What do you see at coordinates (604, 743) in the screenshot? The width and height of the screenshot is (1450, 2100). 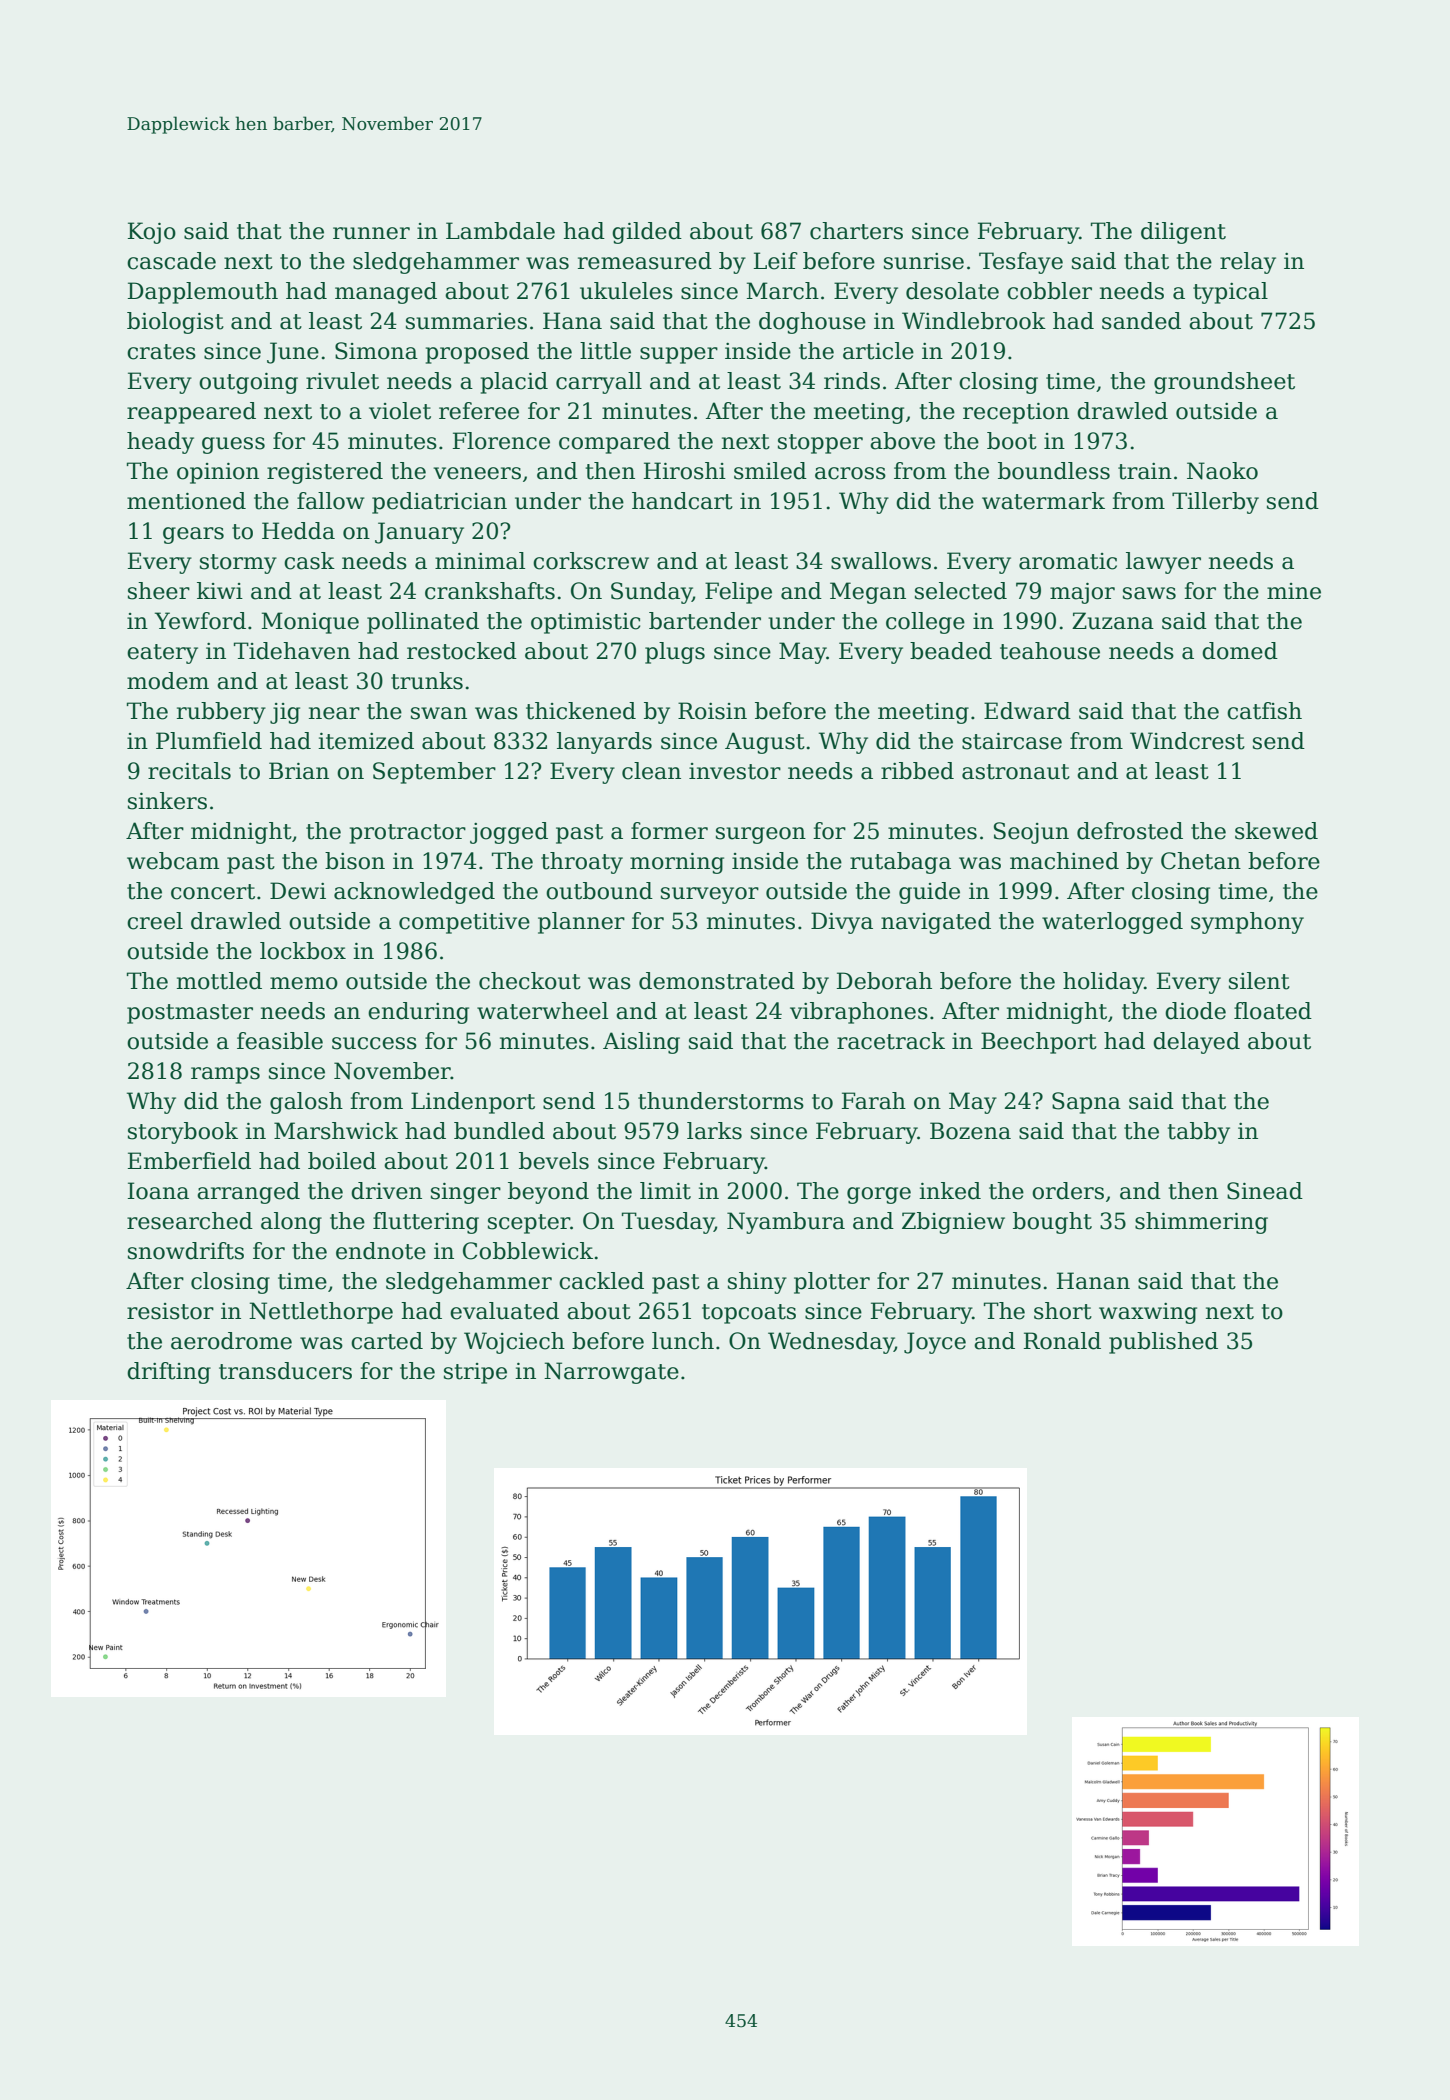 I see `lanyards` at bounding box center [604, 743].
